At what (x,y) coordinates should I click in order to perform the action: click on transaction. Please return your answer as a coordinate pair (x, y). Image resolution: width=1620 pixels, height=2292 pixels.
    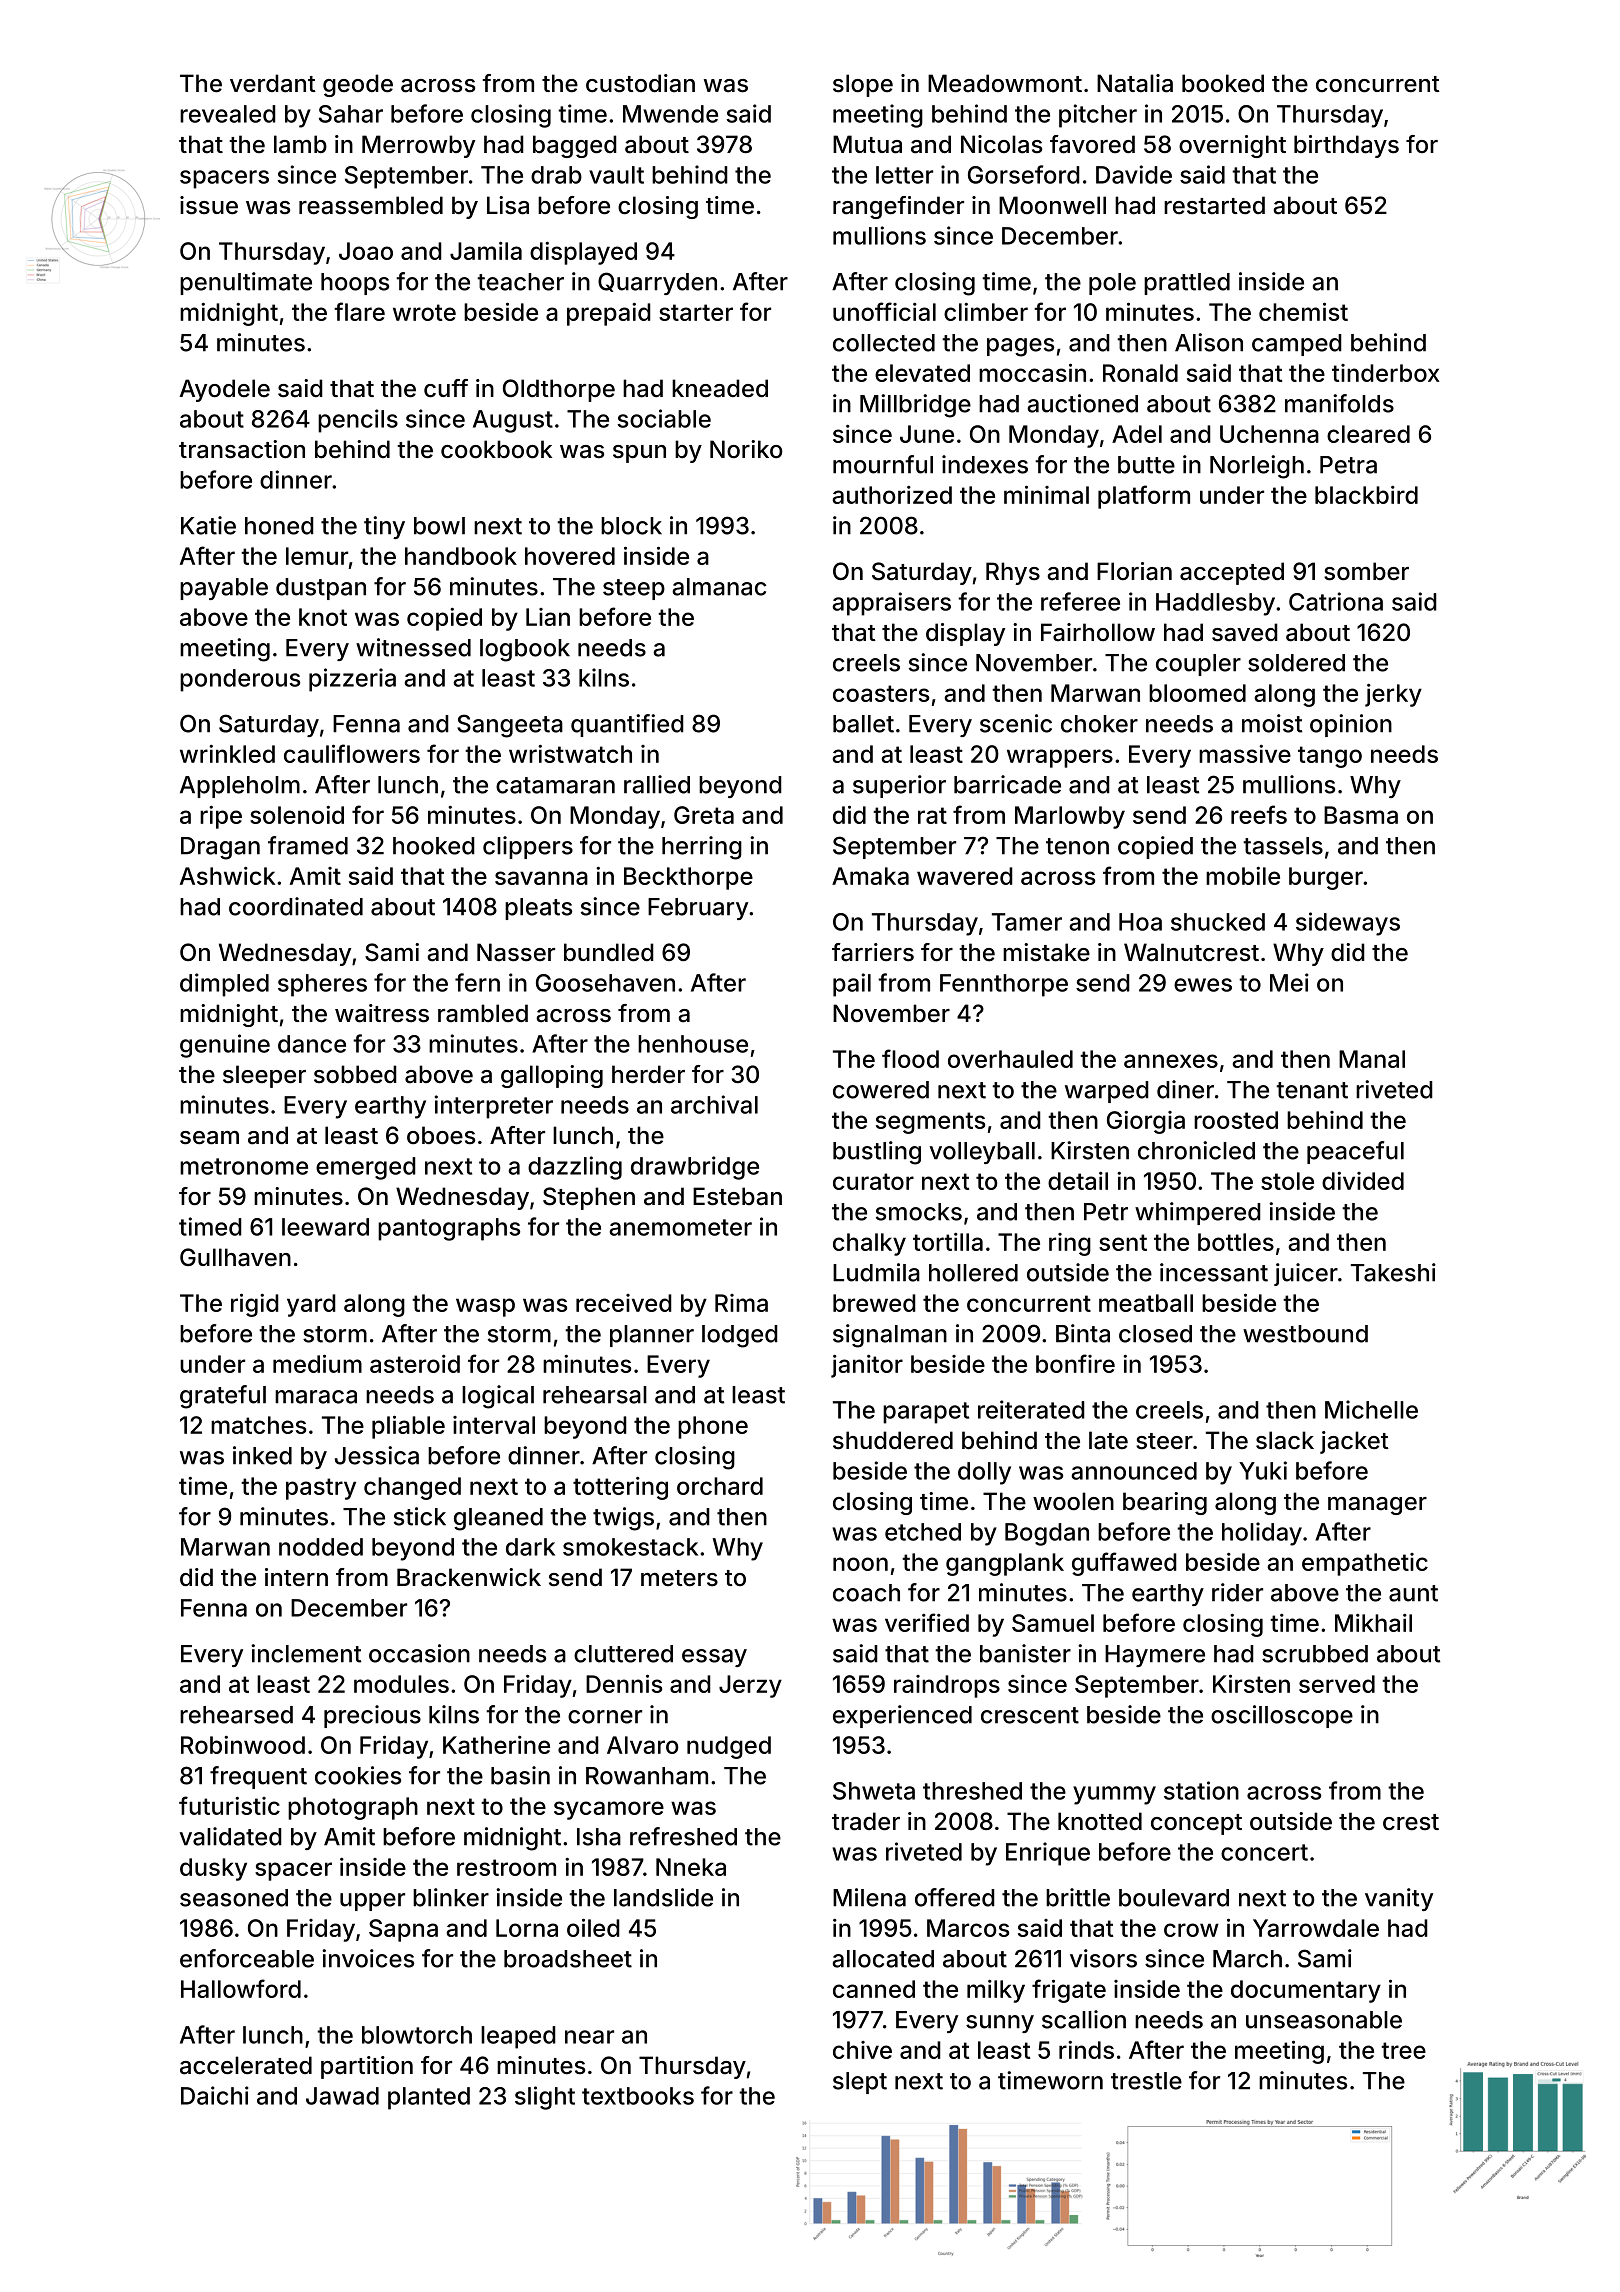
    Looking at the image, I should click on (242, 449).
